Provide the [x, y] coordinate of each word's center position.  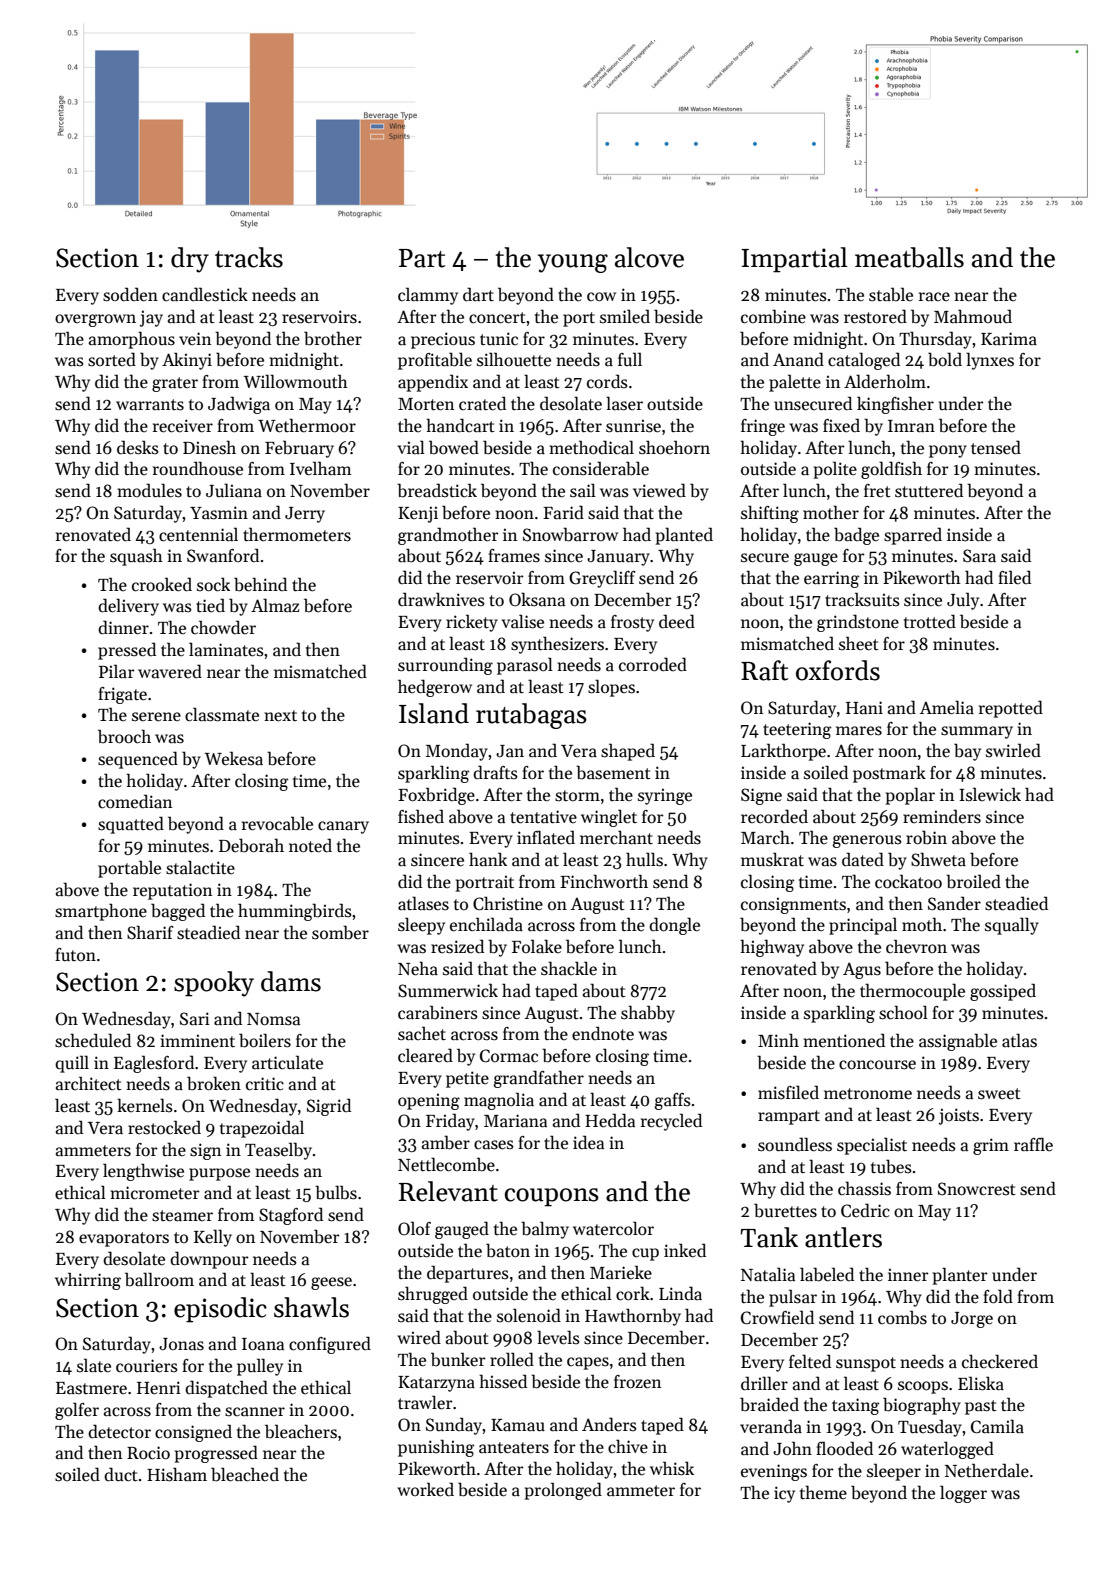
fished [421, 816]
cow [601, 296]
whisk [672, 1468]
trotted [930, 621]
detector [119, 1431]
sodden [130, 294]
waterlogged [947, 1450]
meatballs [909, 257]
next [280, 716]
